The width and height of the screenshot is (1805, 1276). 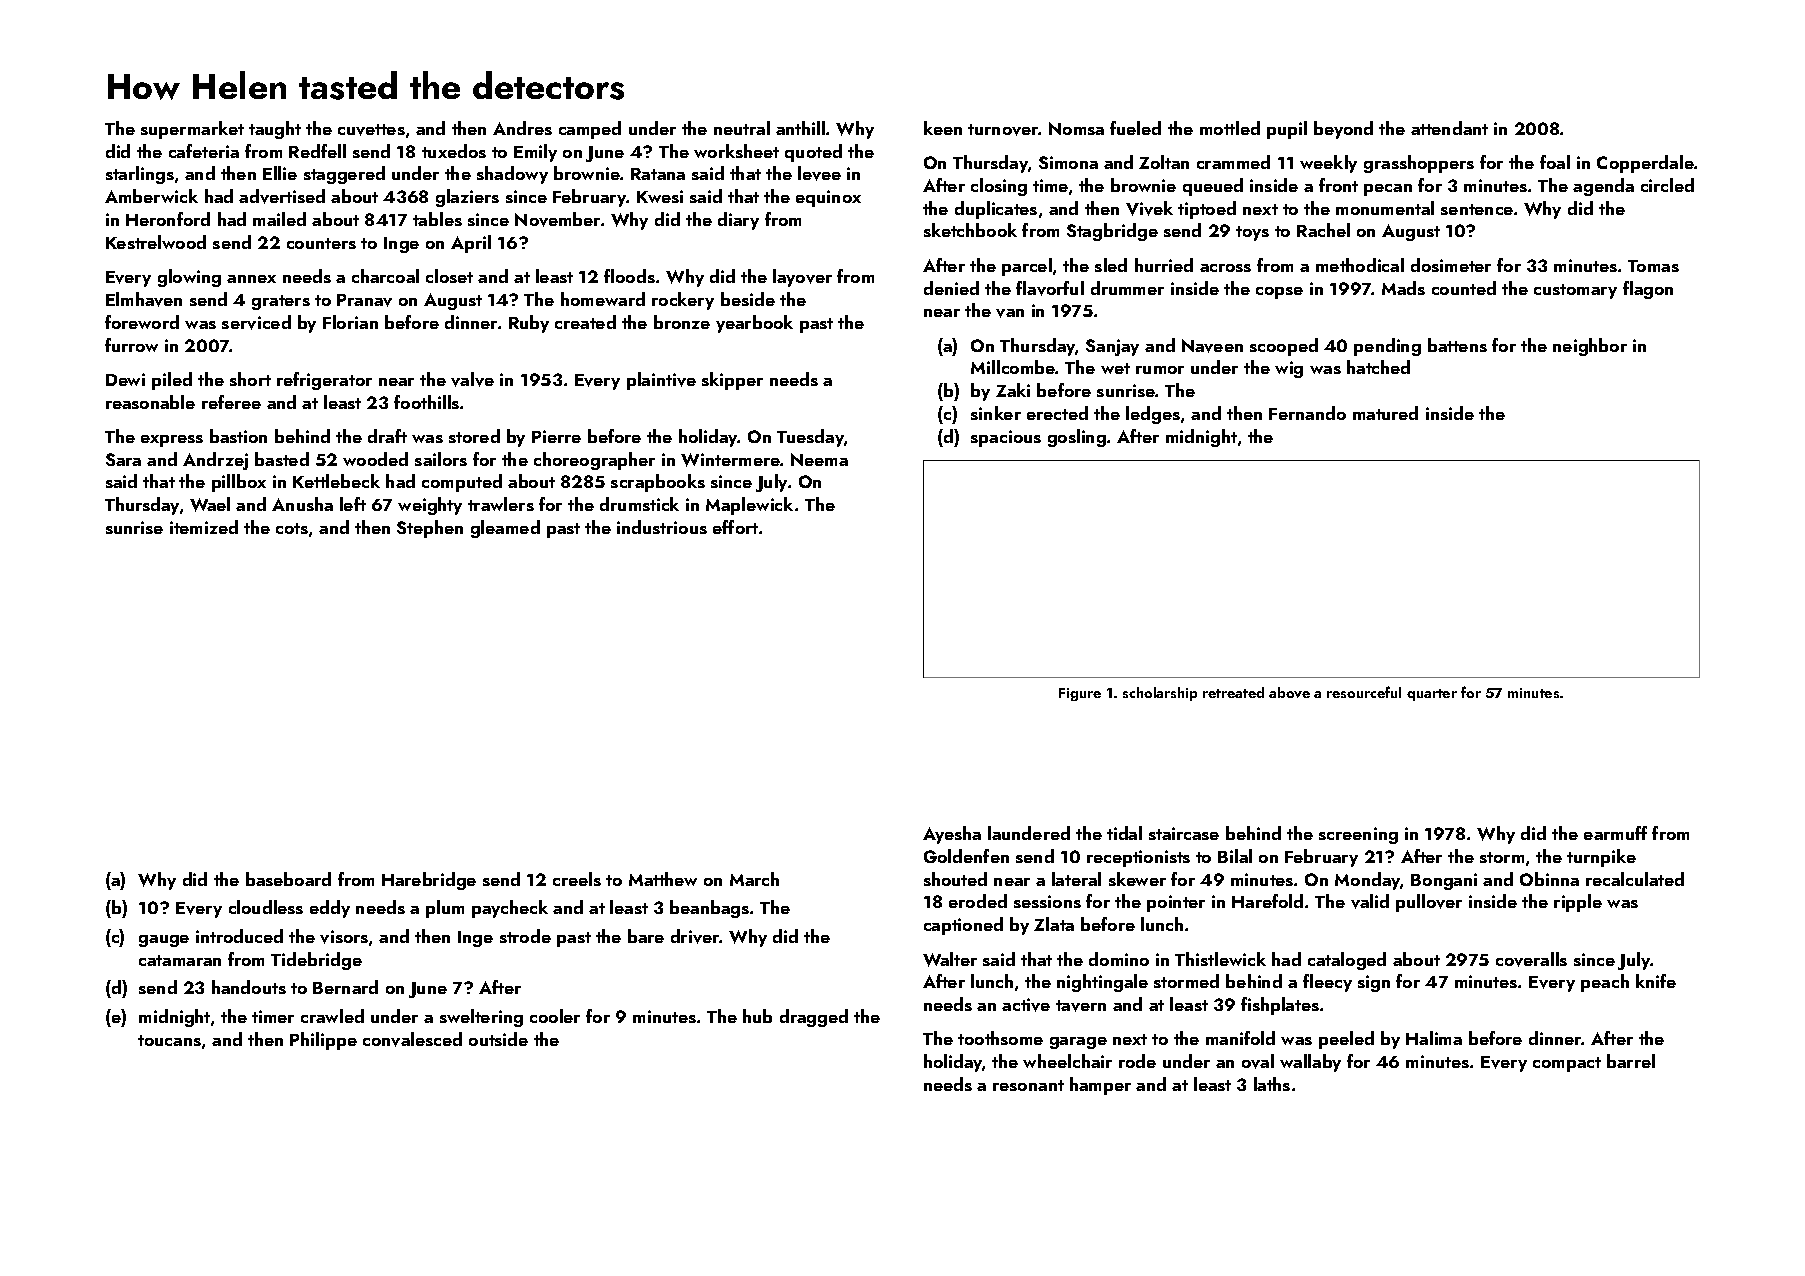 I want to click on equinox, so click(x=828, y=198).
